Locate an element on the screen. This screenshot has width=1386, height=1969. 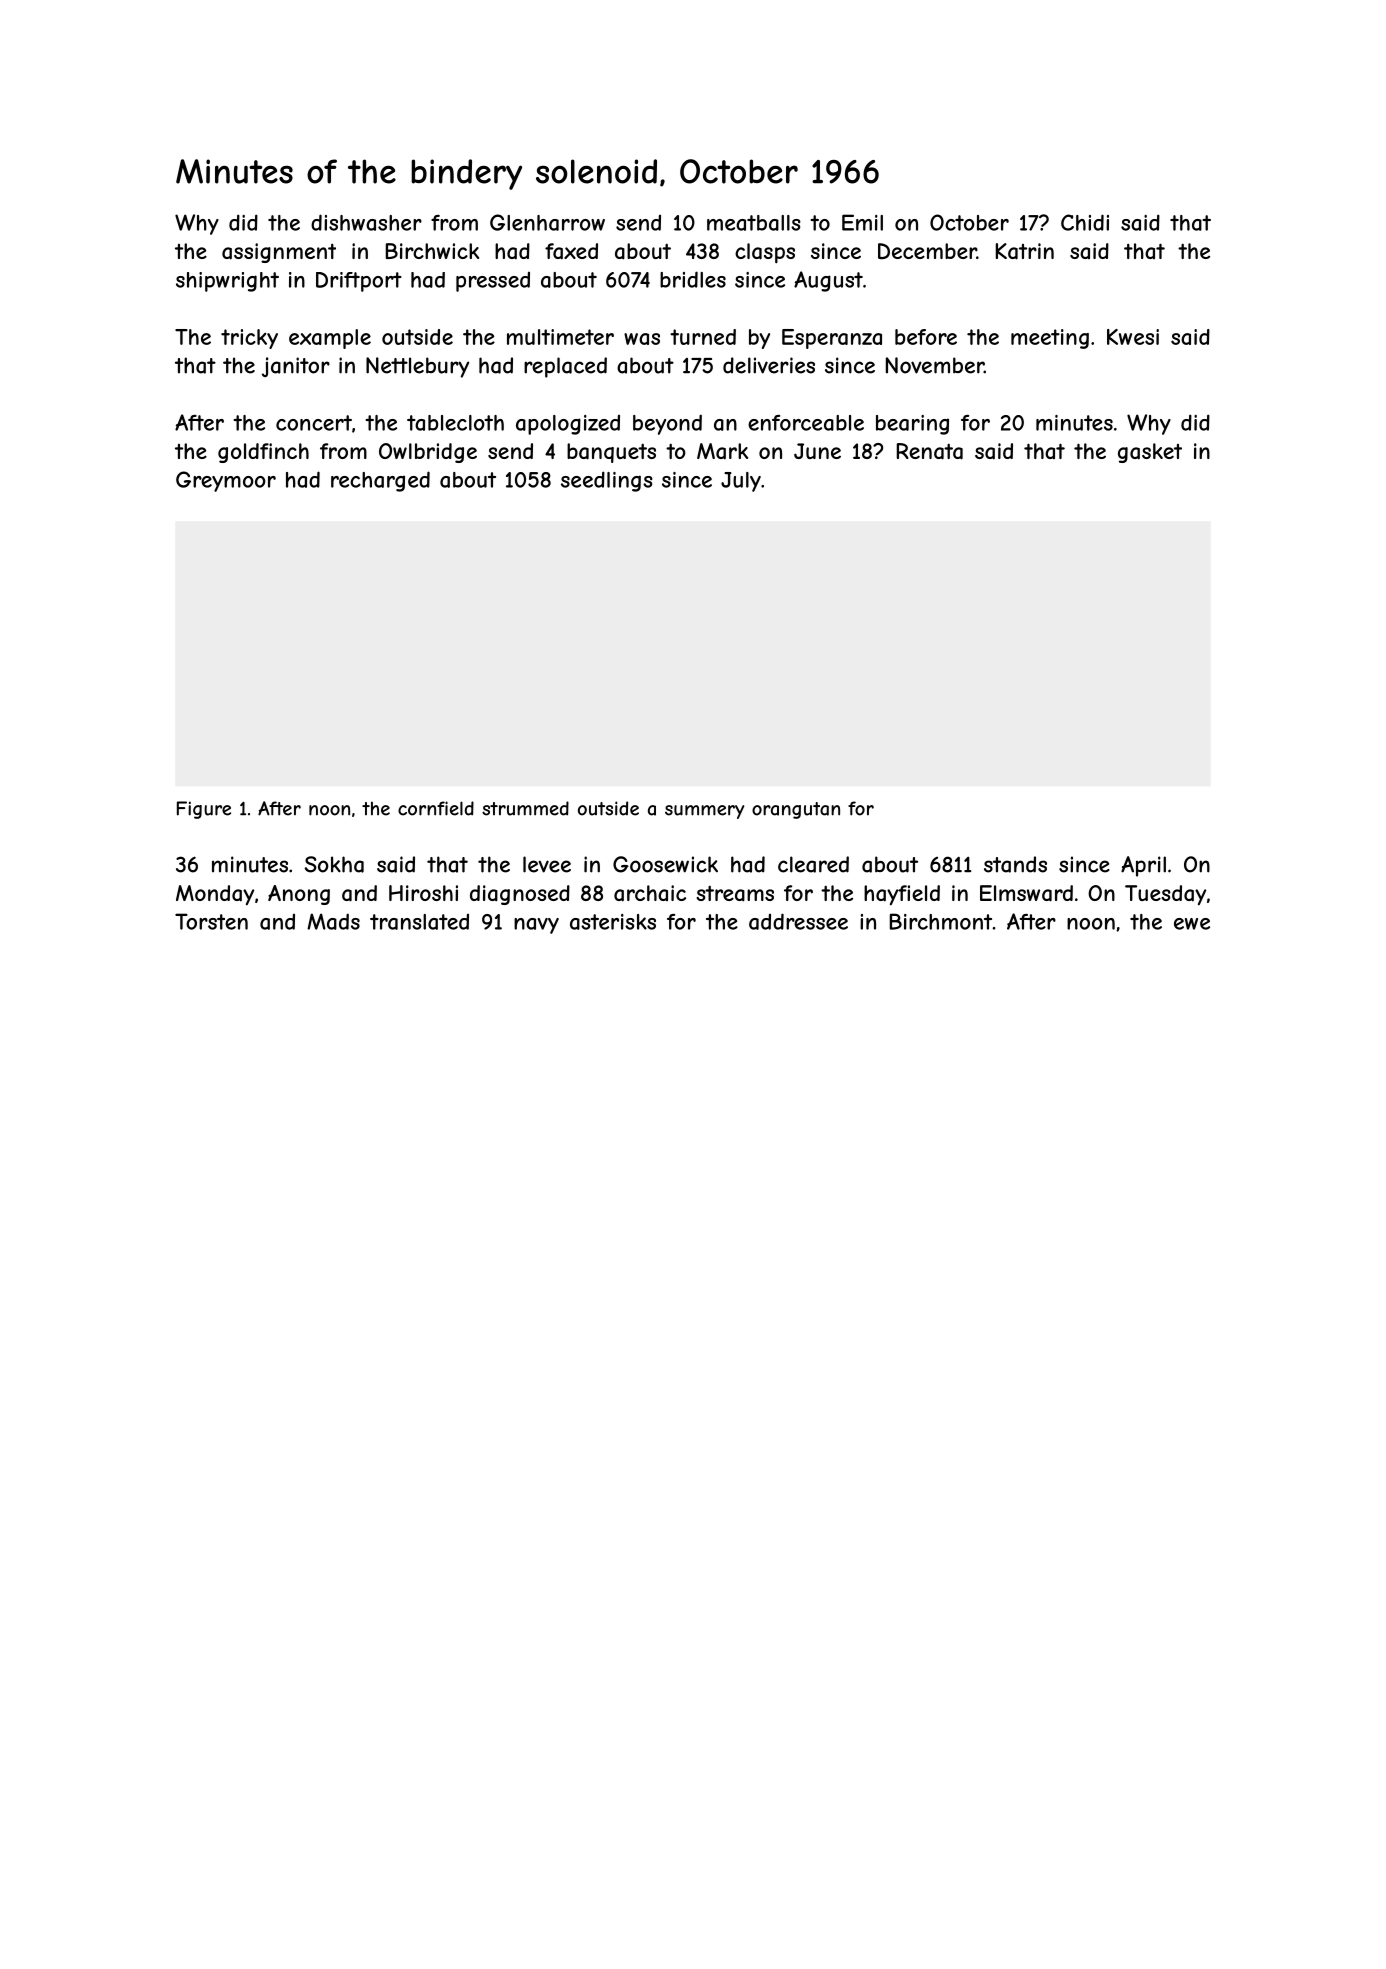
summery is located at coordinates (704, 812).
